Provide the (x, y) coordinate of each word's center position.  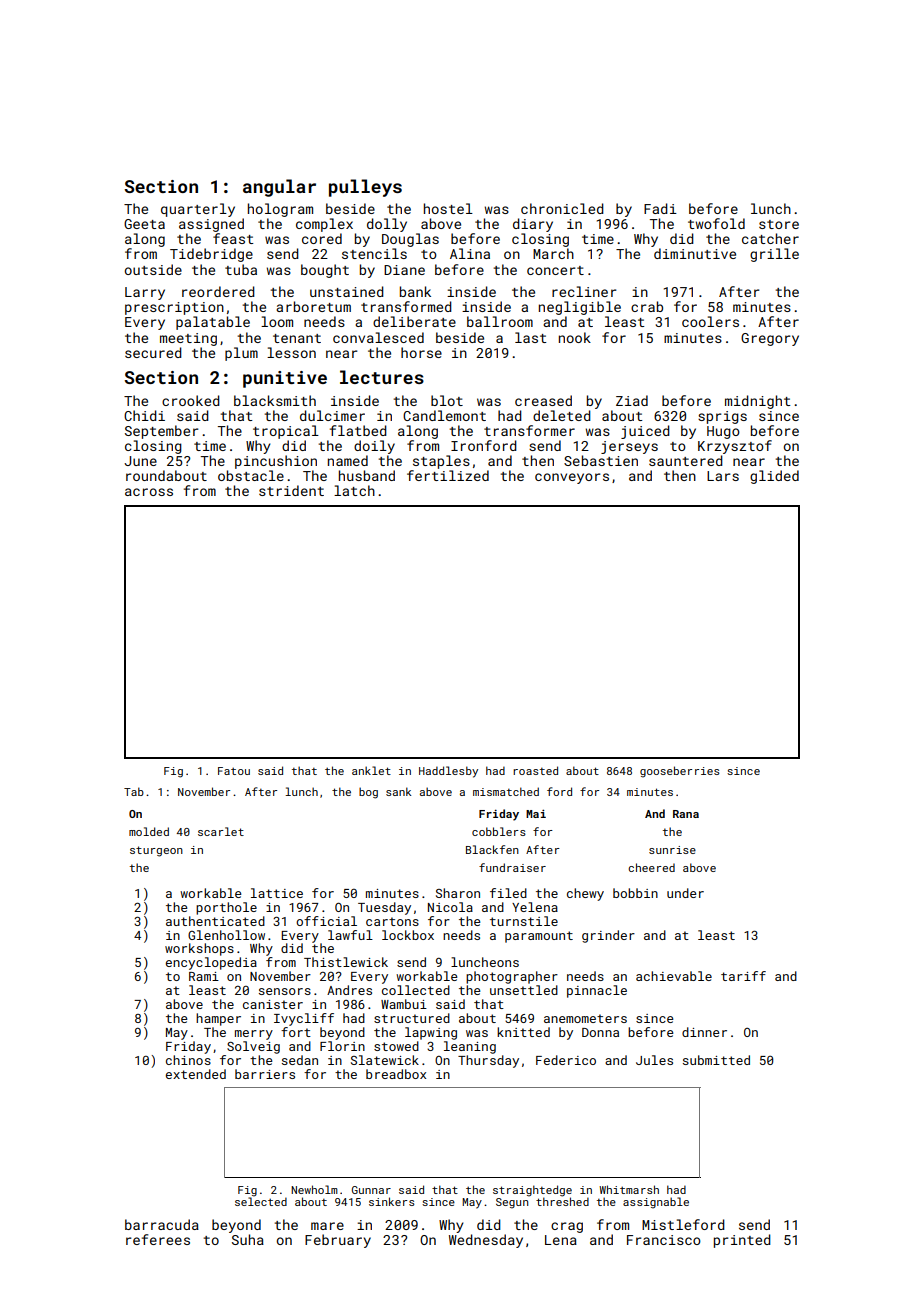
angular (279, 188)
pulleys (365, 188)
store (779, 224)
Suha (248, 1239)
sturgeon (156, 851)
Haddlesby (448, 772)
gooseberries (680, 772)
